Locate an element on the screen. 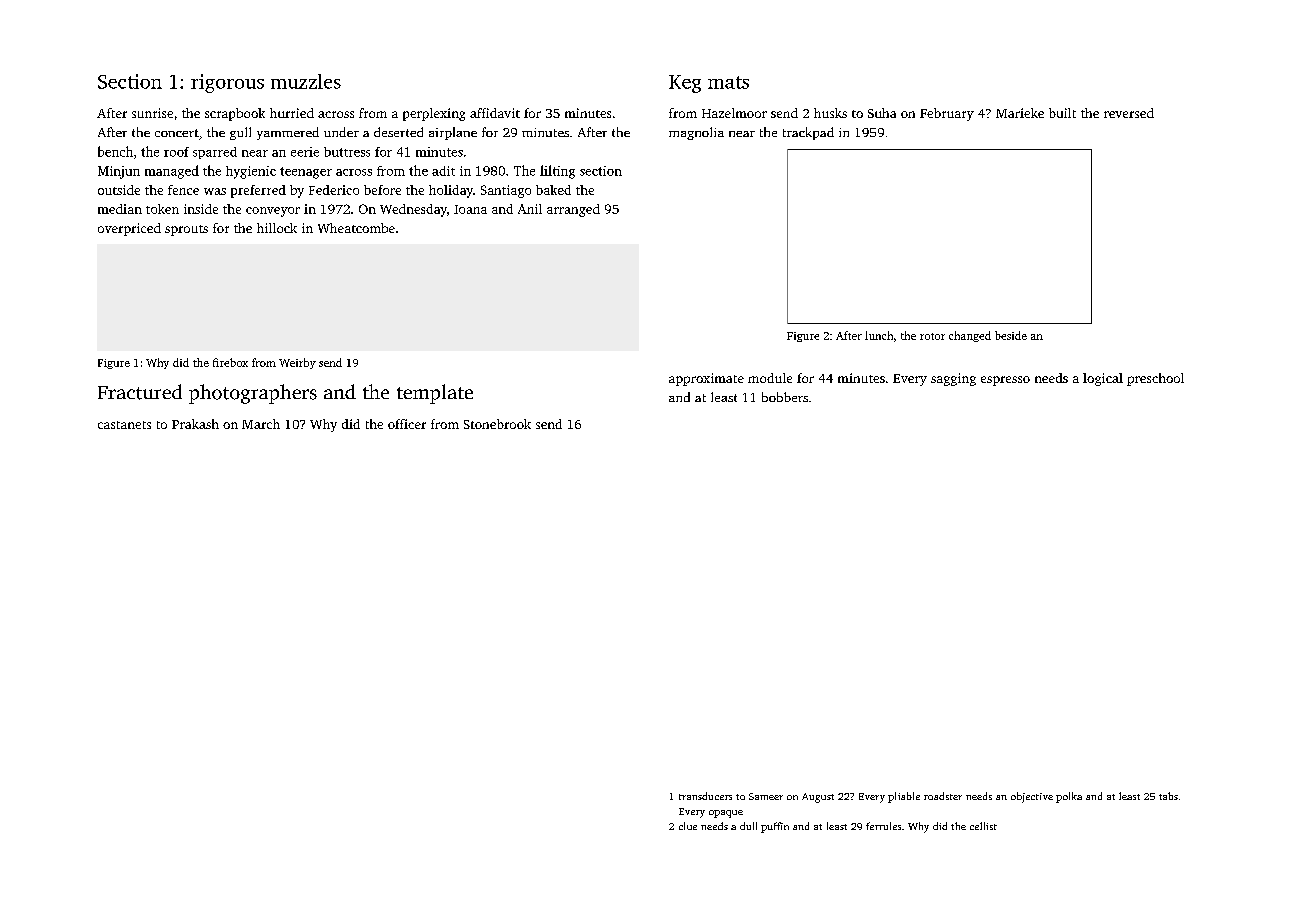 The image size is (1308, 924). Sameer is located at coordinates (766, 796).
